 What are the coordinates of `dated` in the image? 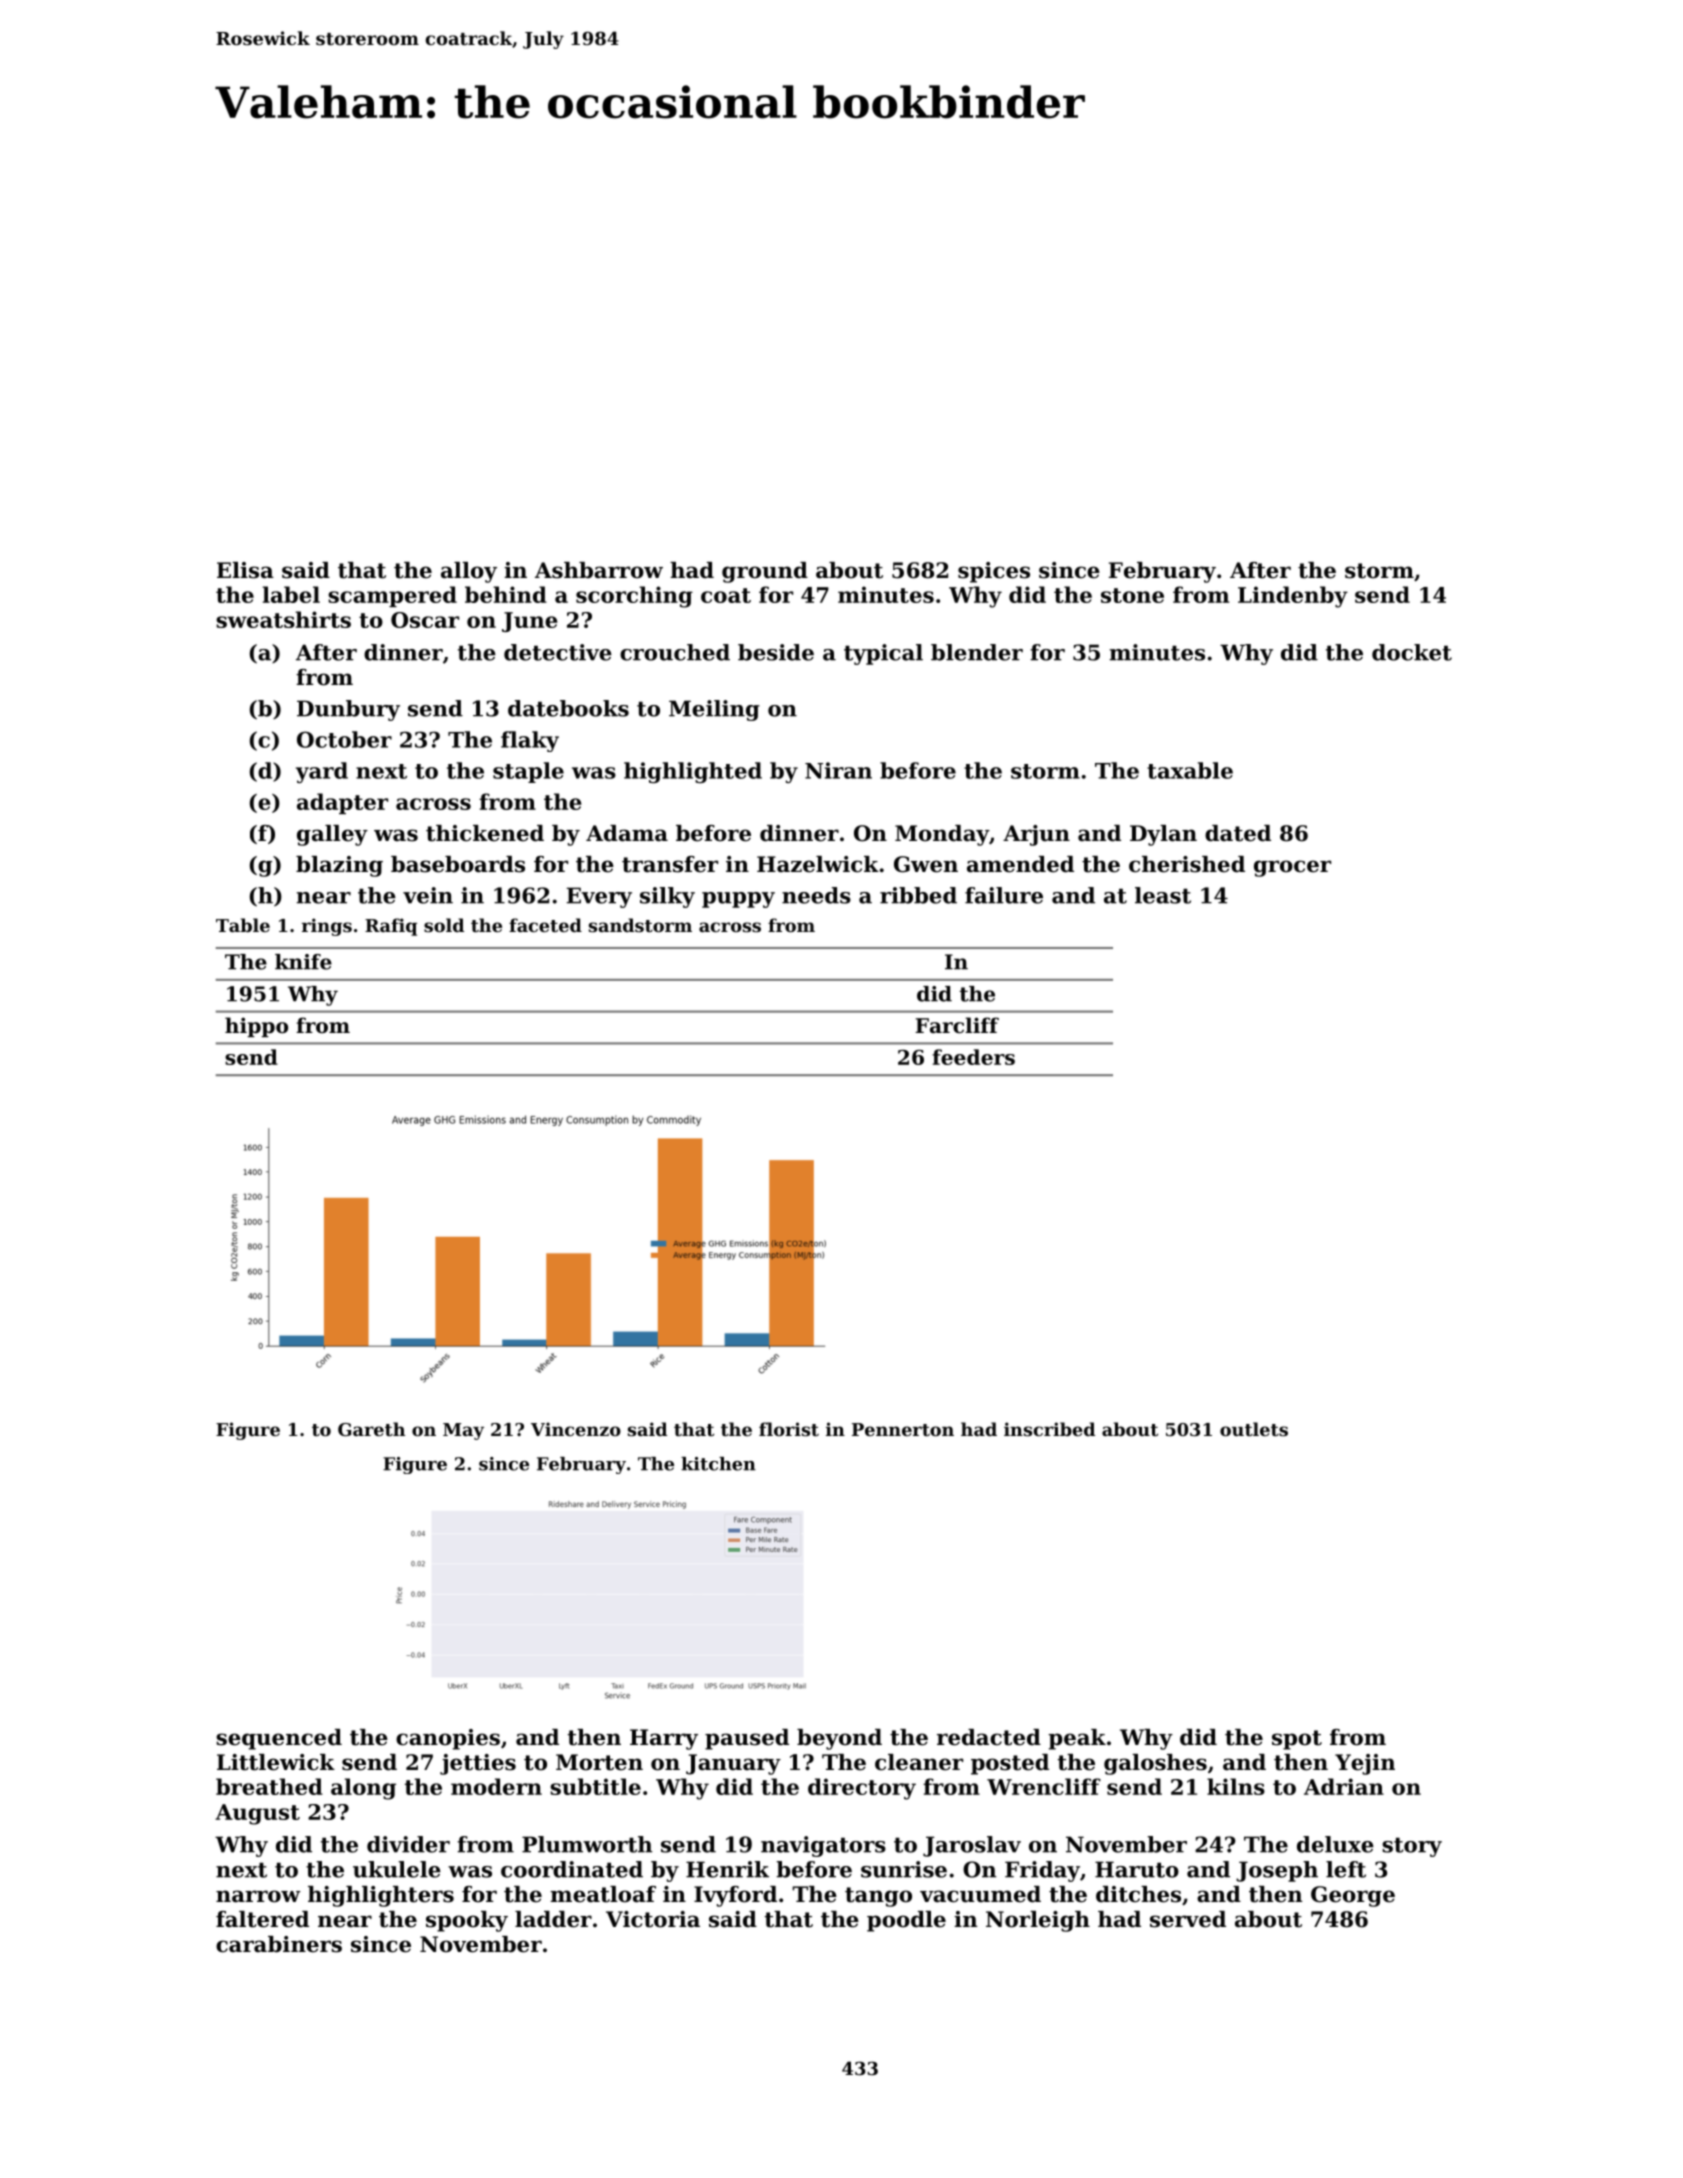 It's located at (1238, 833).
